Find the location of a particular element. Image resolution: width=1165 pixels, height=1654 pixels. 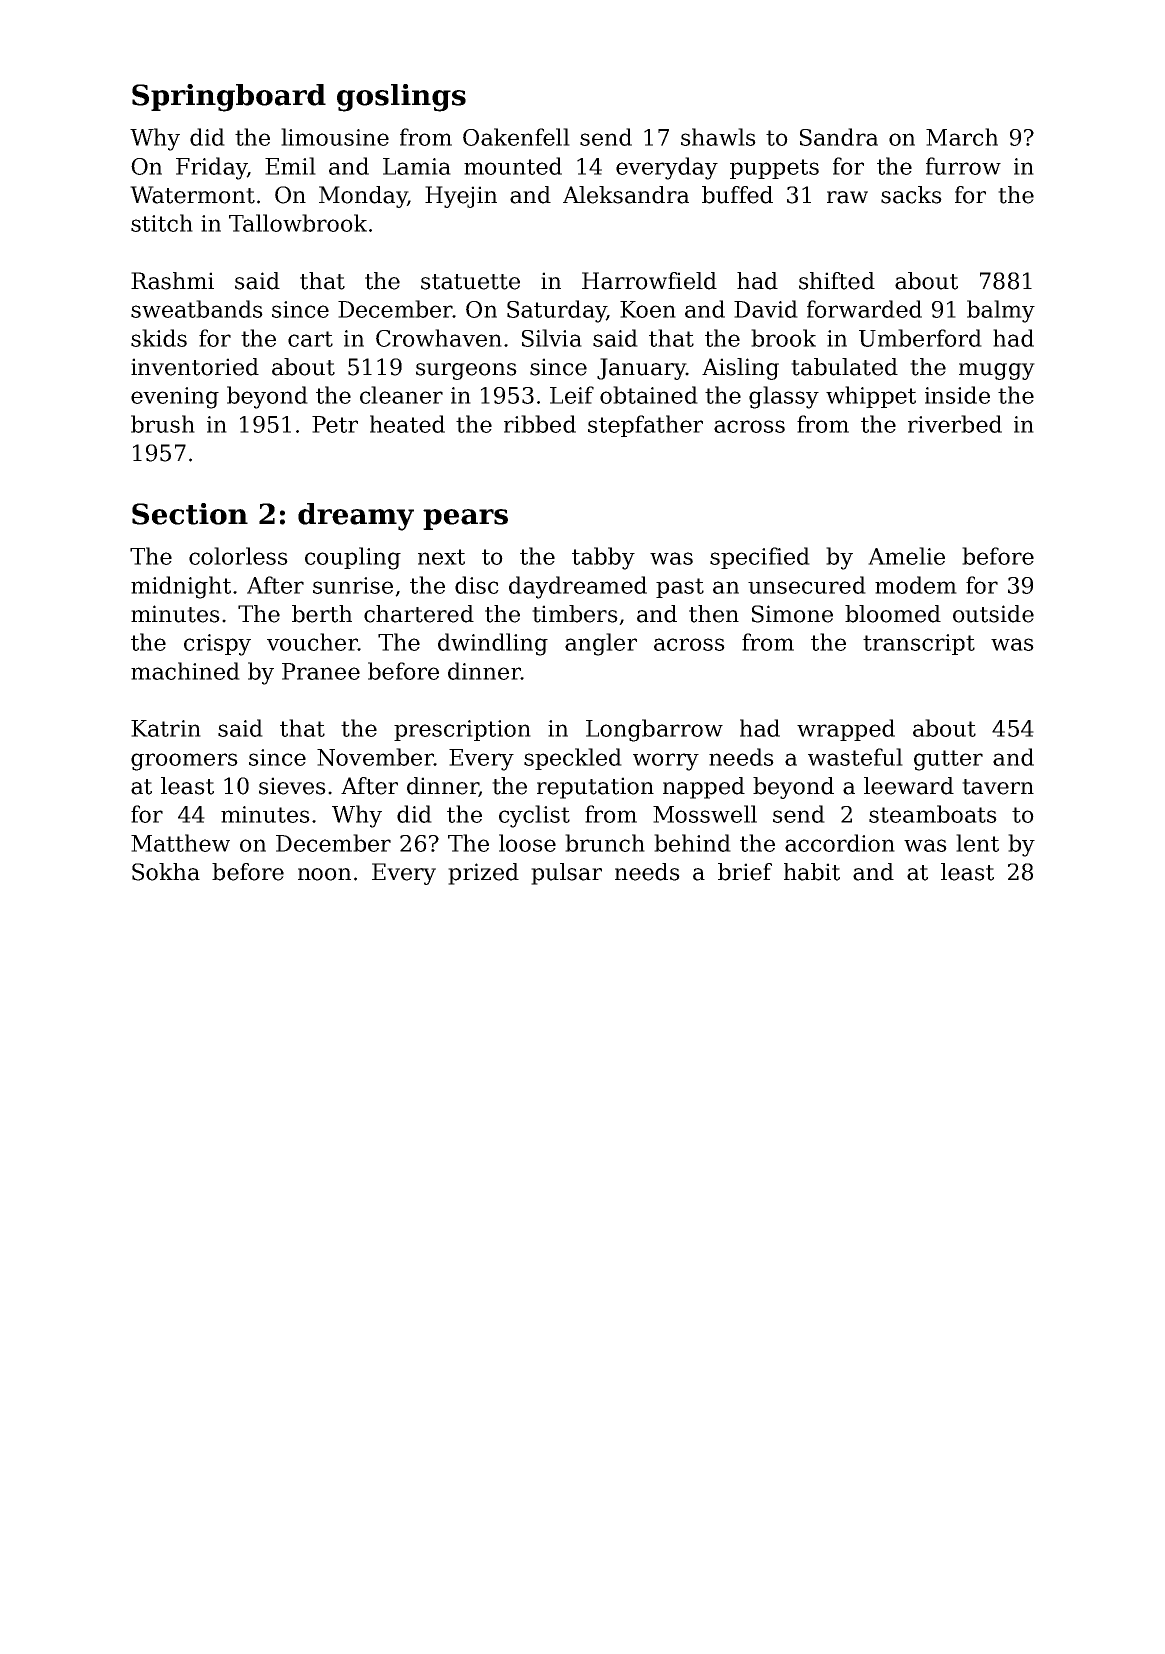

napped is located at coordinates (704, 788).
